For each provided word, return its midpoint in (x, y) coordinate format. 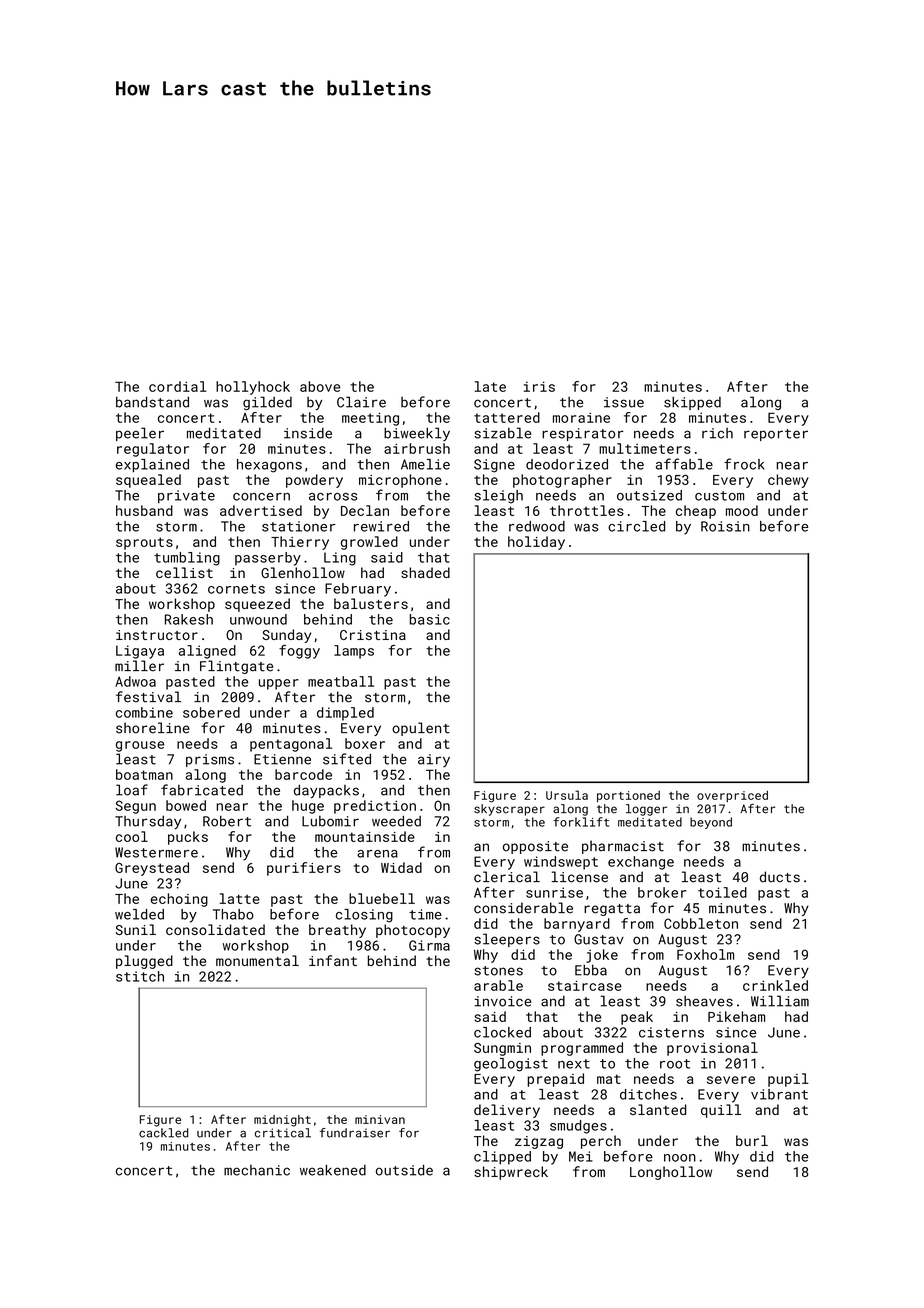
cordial (178, 386)
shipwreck (511, 1173)
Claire (361, 402)
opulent (421, 729)
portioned (628, 796)
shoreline (153, 728)
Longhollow (671, 1173)
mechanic (257, 1170)
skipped (692, 403)
